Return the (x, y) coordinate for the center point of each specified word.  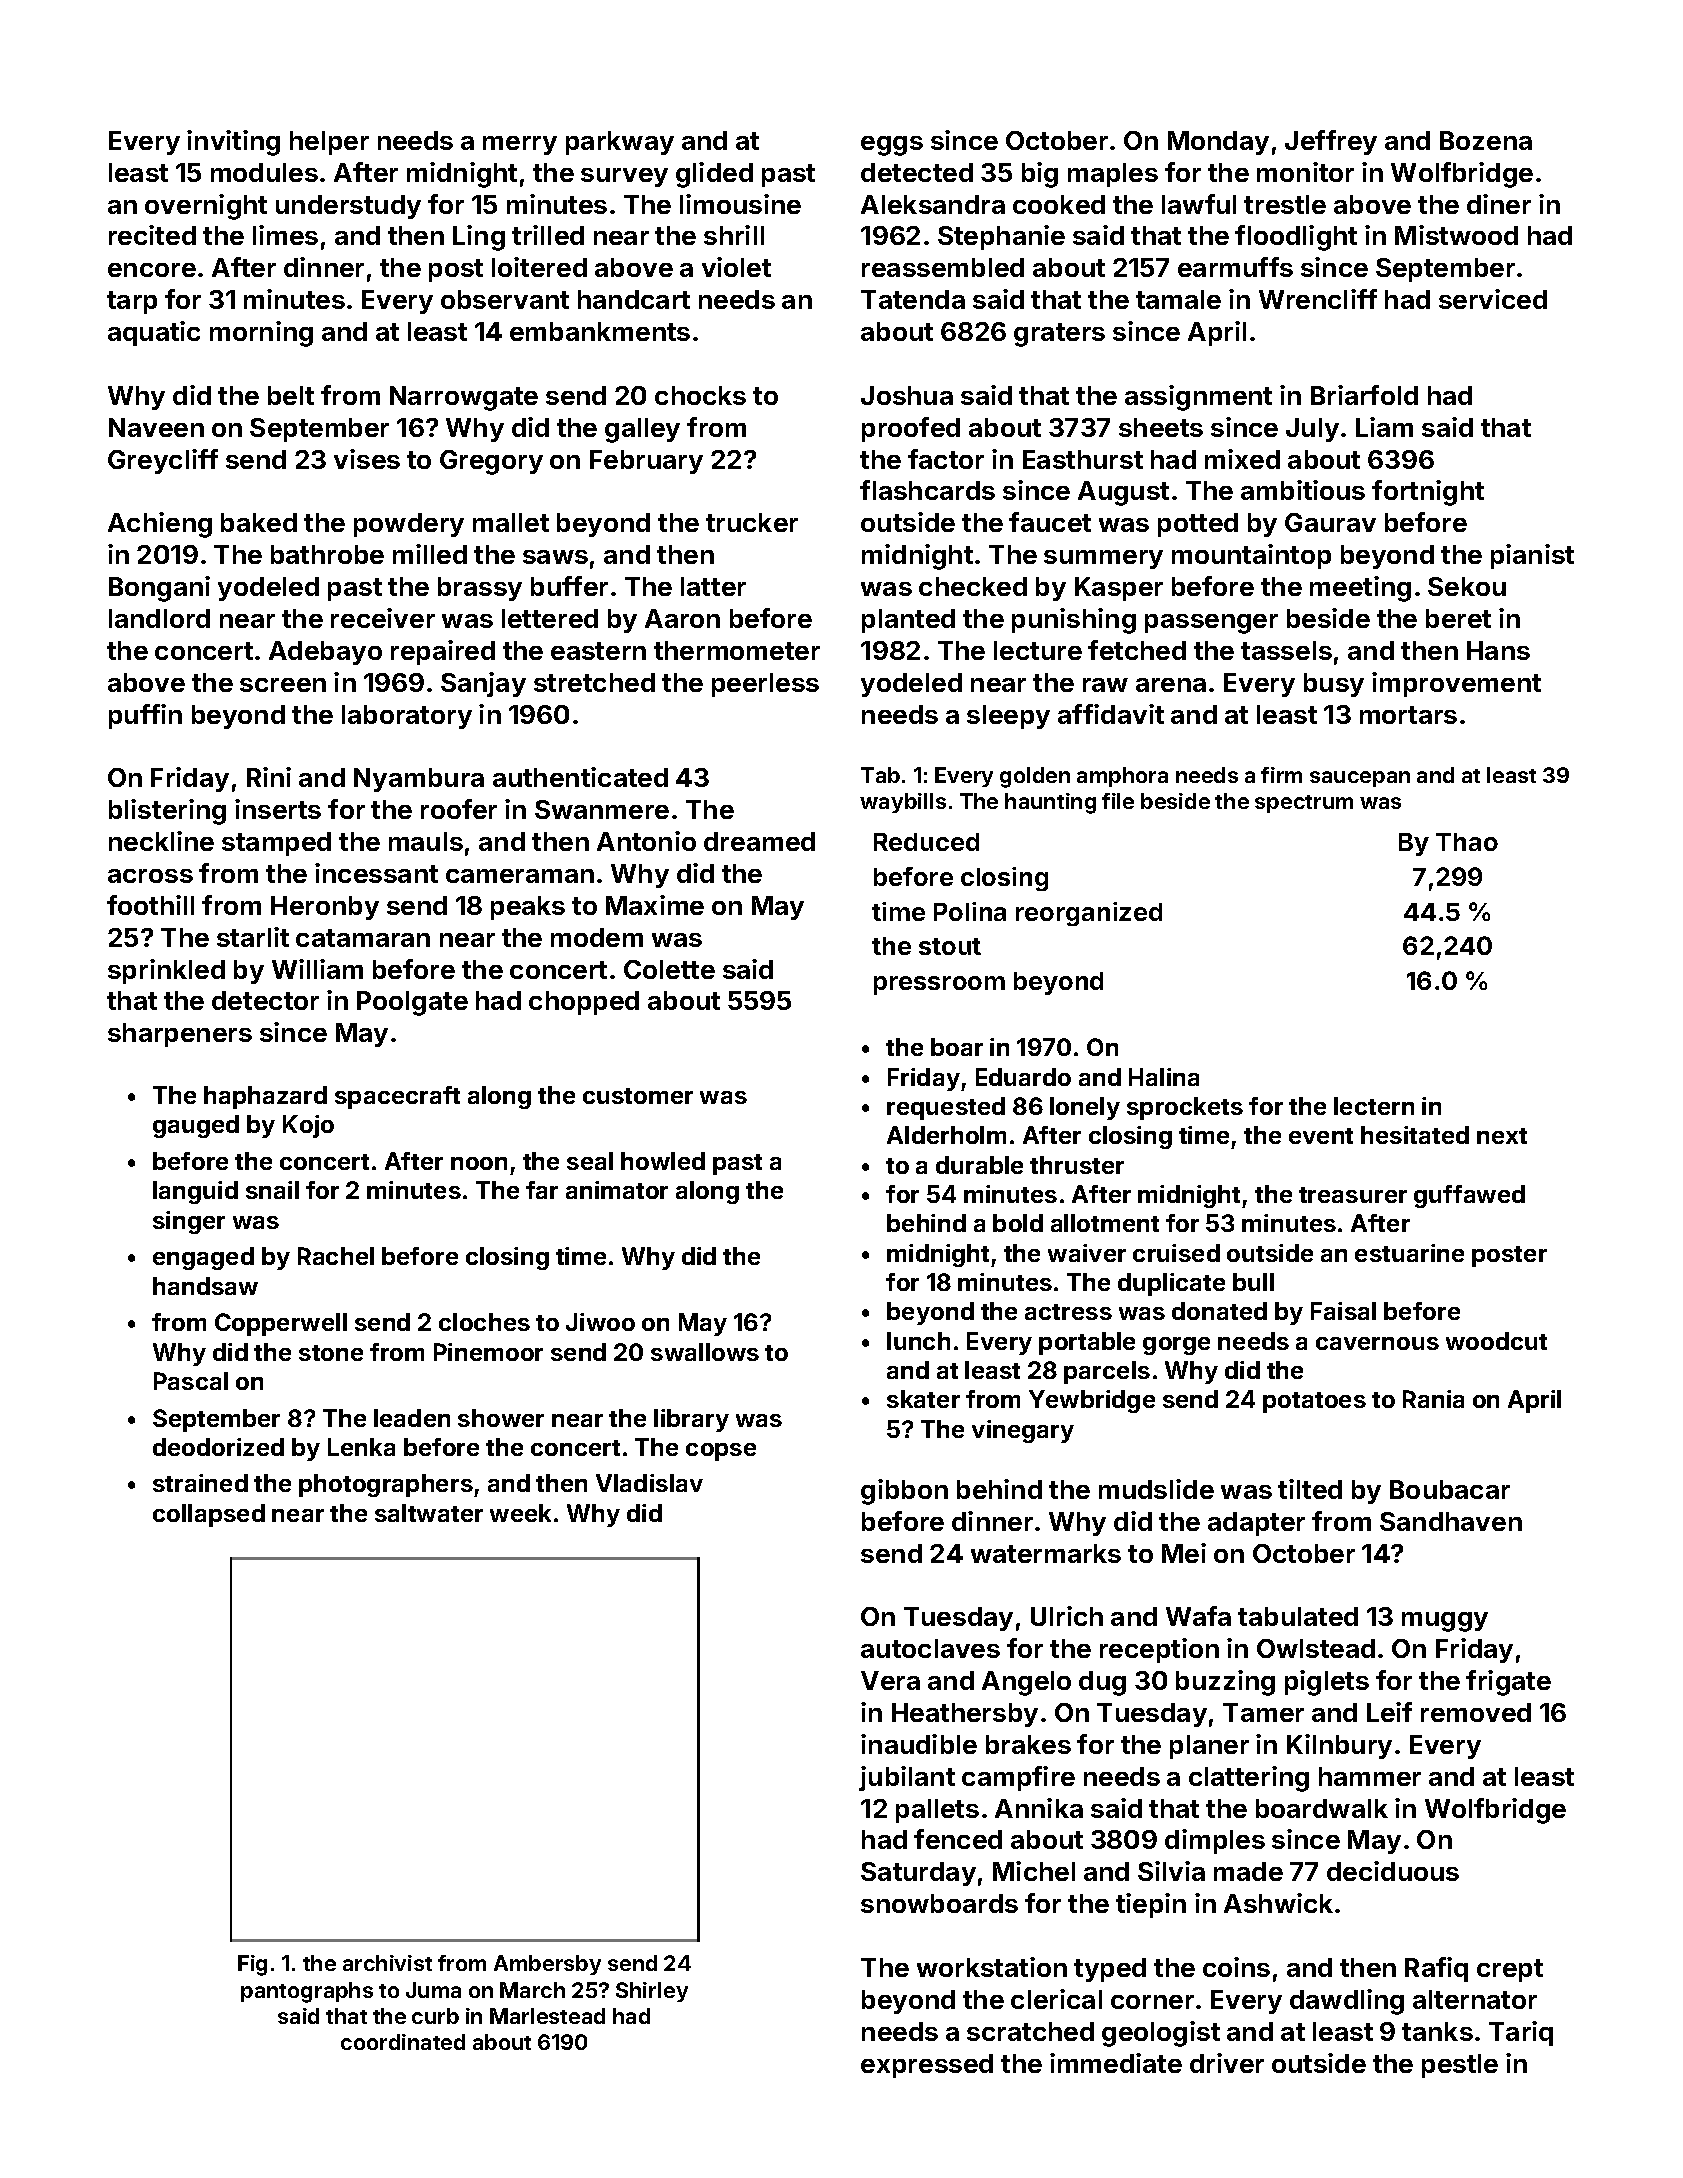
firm (1281, 775)
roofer (459, 809)
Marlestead (547, 2016)
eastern (598, 651)
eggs (892, 146)
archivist (387, 1963)
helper (329, 143)
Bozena (1486, 140)
